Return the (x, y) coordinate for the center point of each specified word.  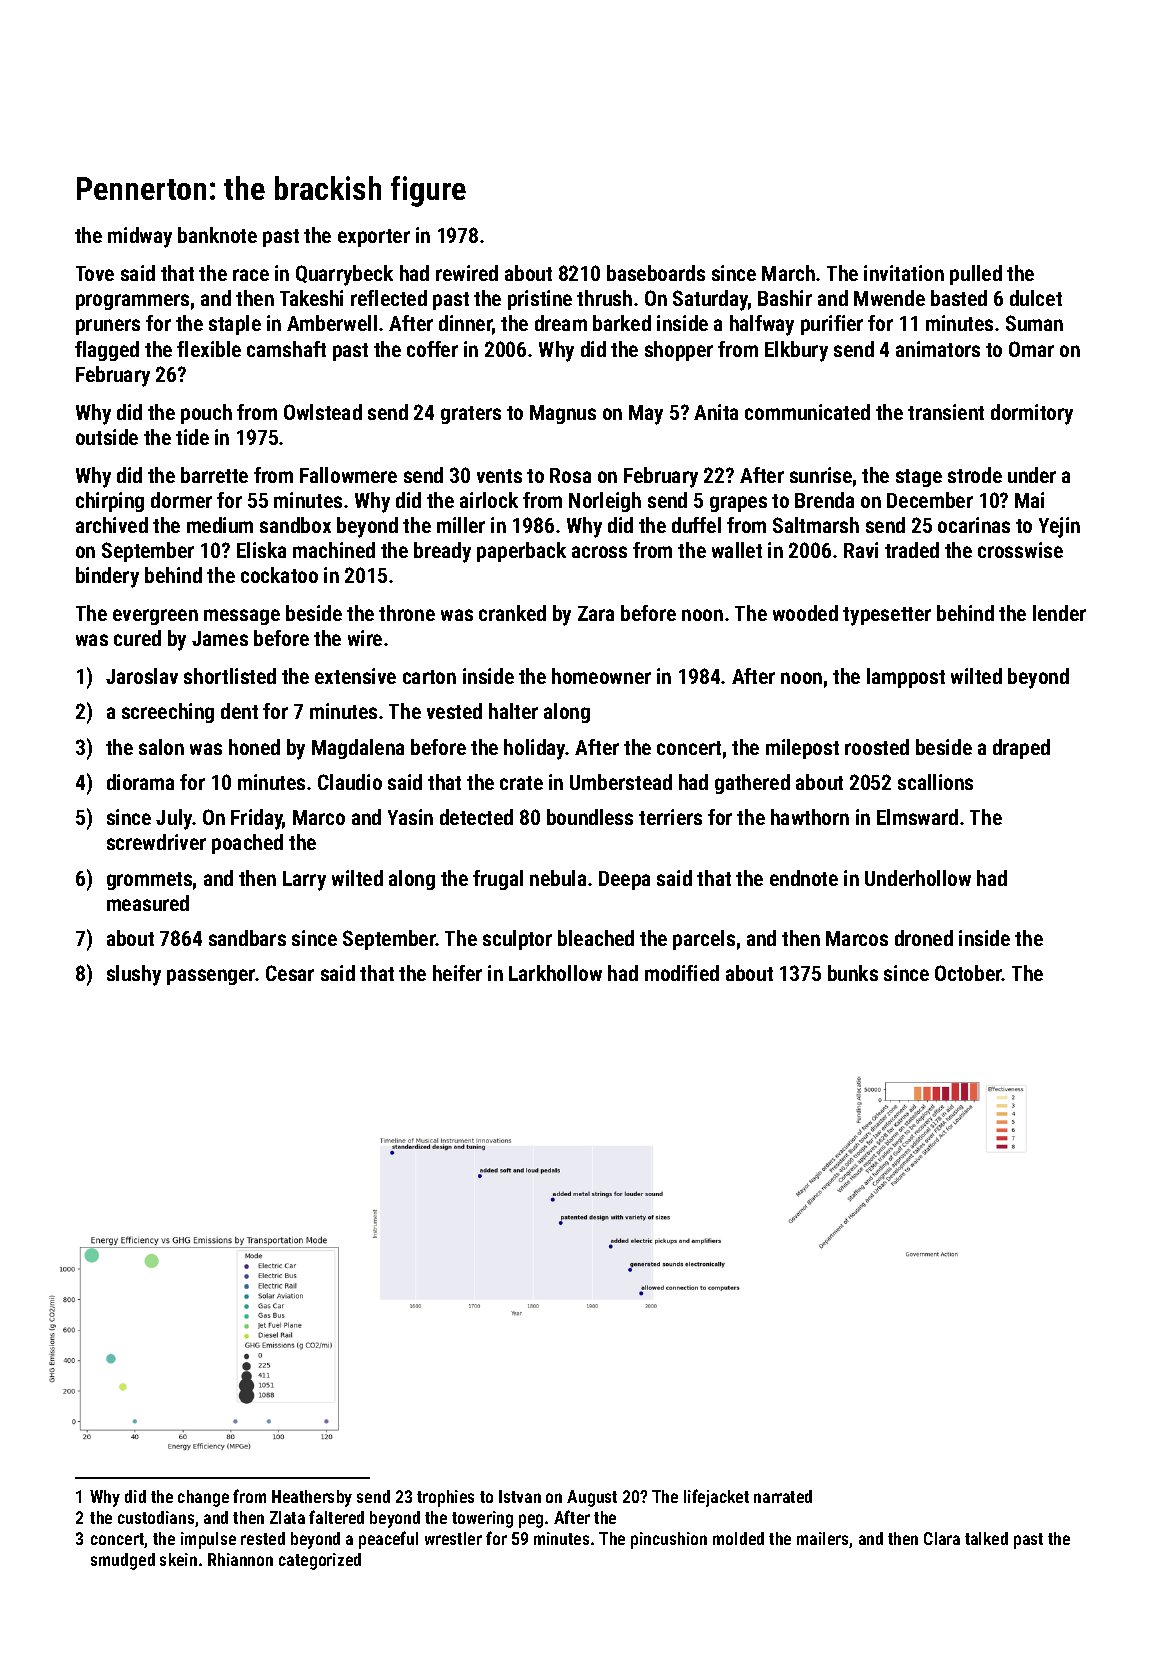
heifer (457, 973)
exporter (374, 238)
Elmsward (917, 817)
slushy (134, 975)
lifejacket (716, 1498)
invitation (904, 273)
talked (986, 1538)
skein (178, 1559)
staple (235, 325)
